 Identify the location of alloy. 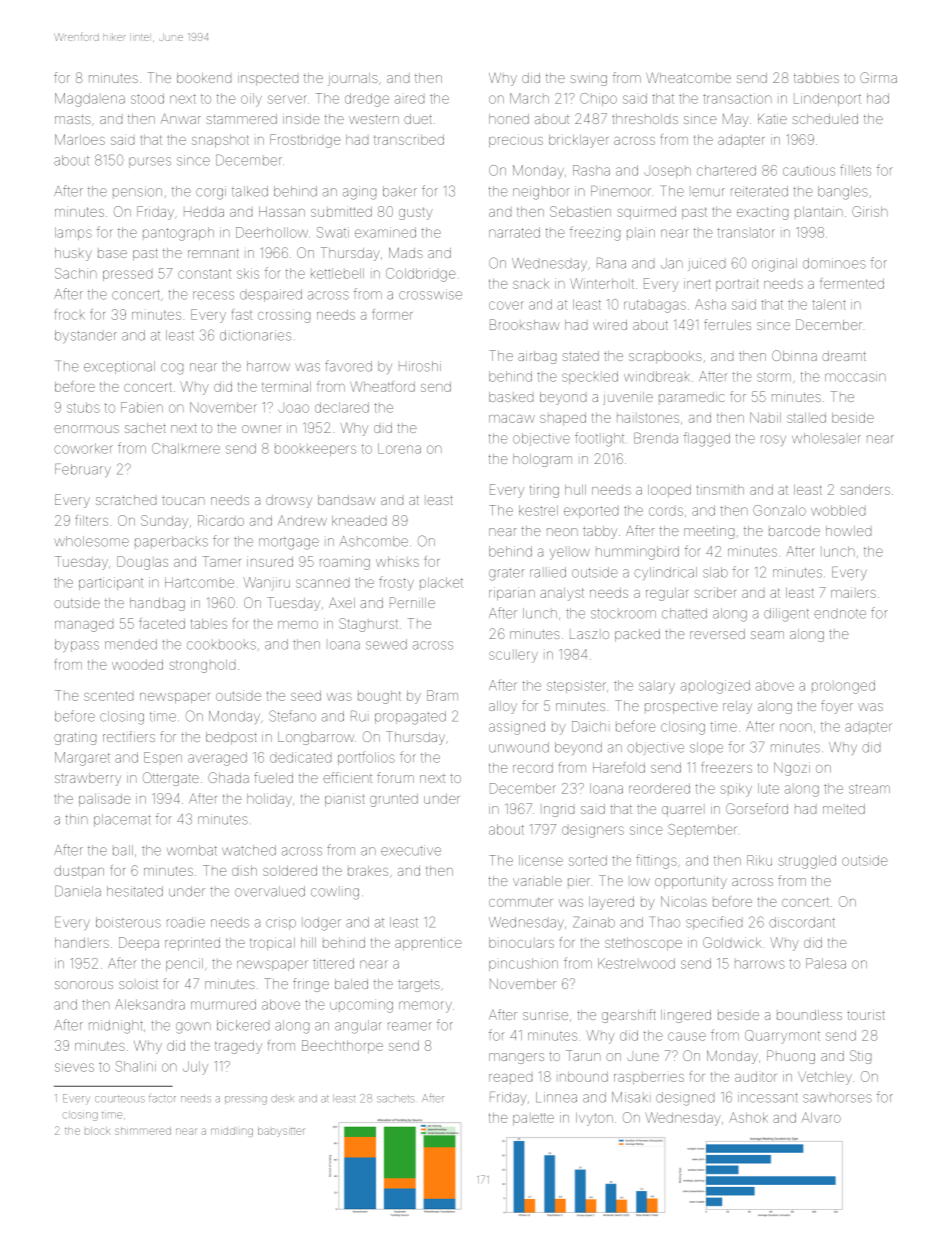
(503, 707).
